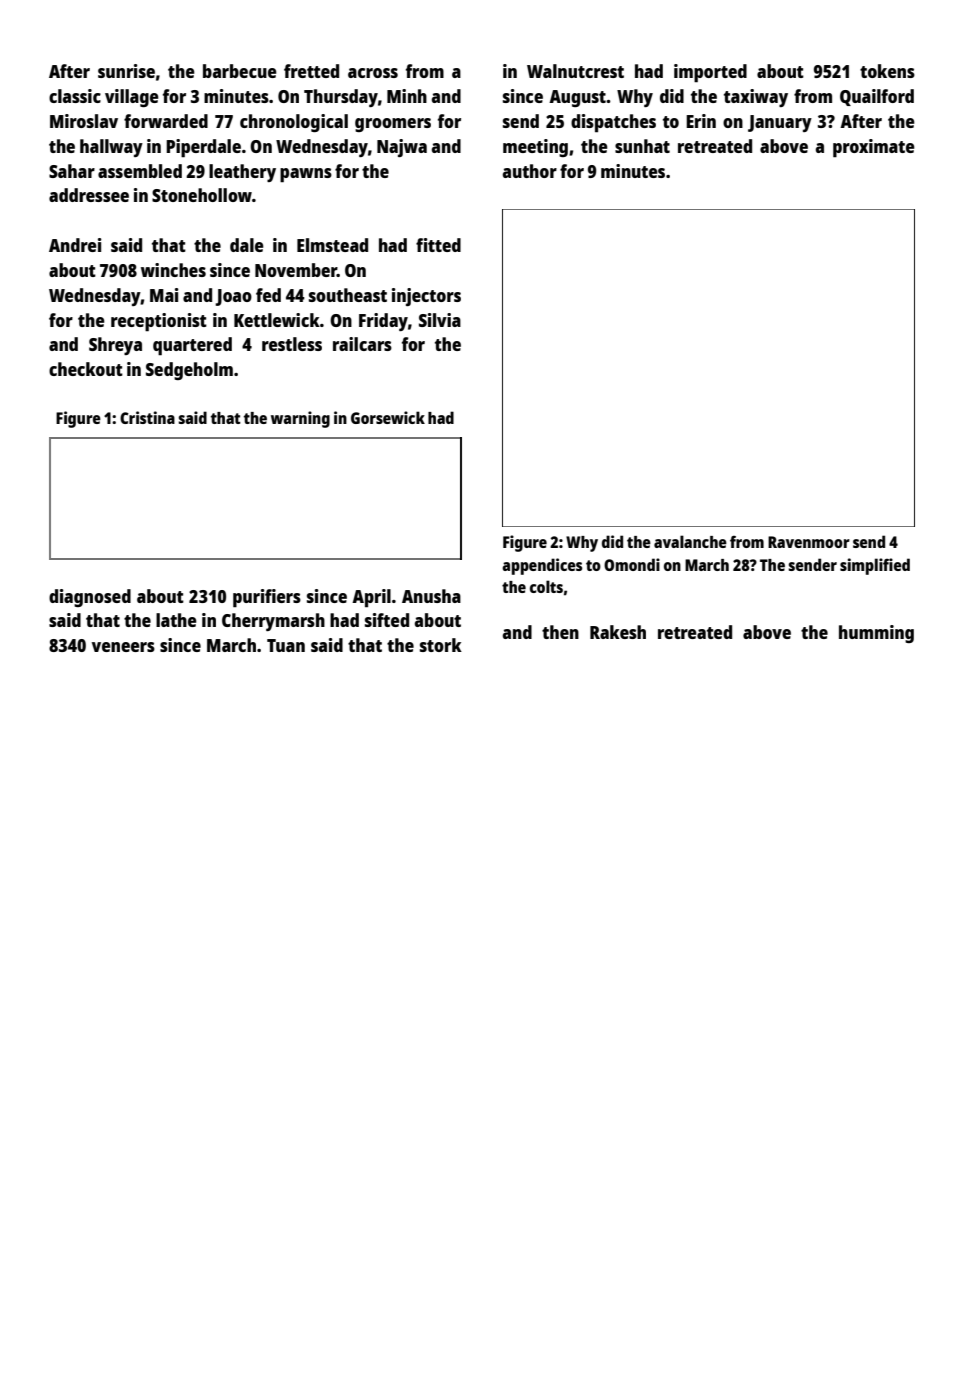 This image has height=1396, width=964. Describe the element at coordinates (166, 121) in the image. I see `forwarded` at that location.
